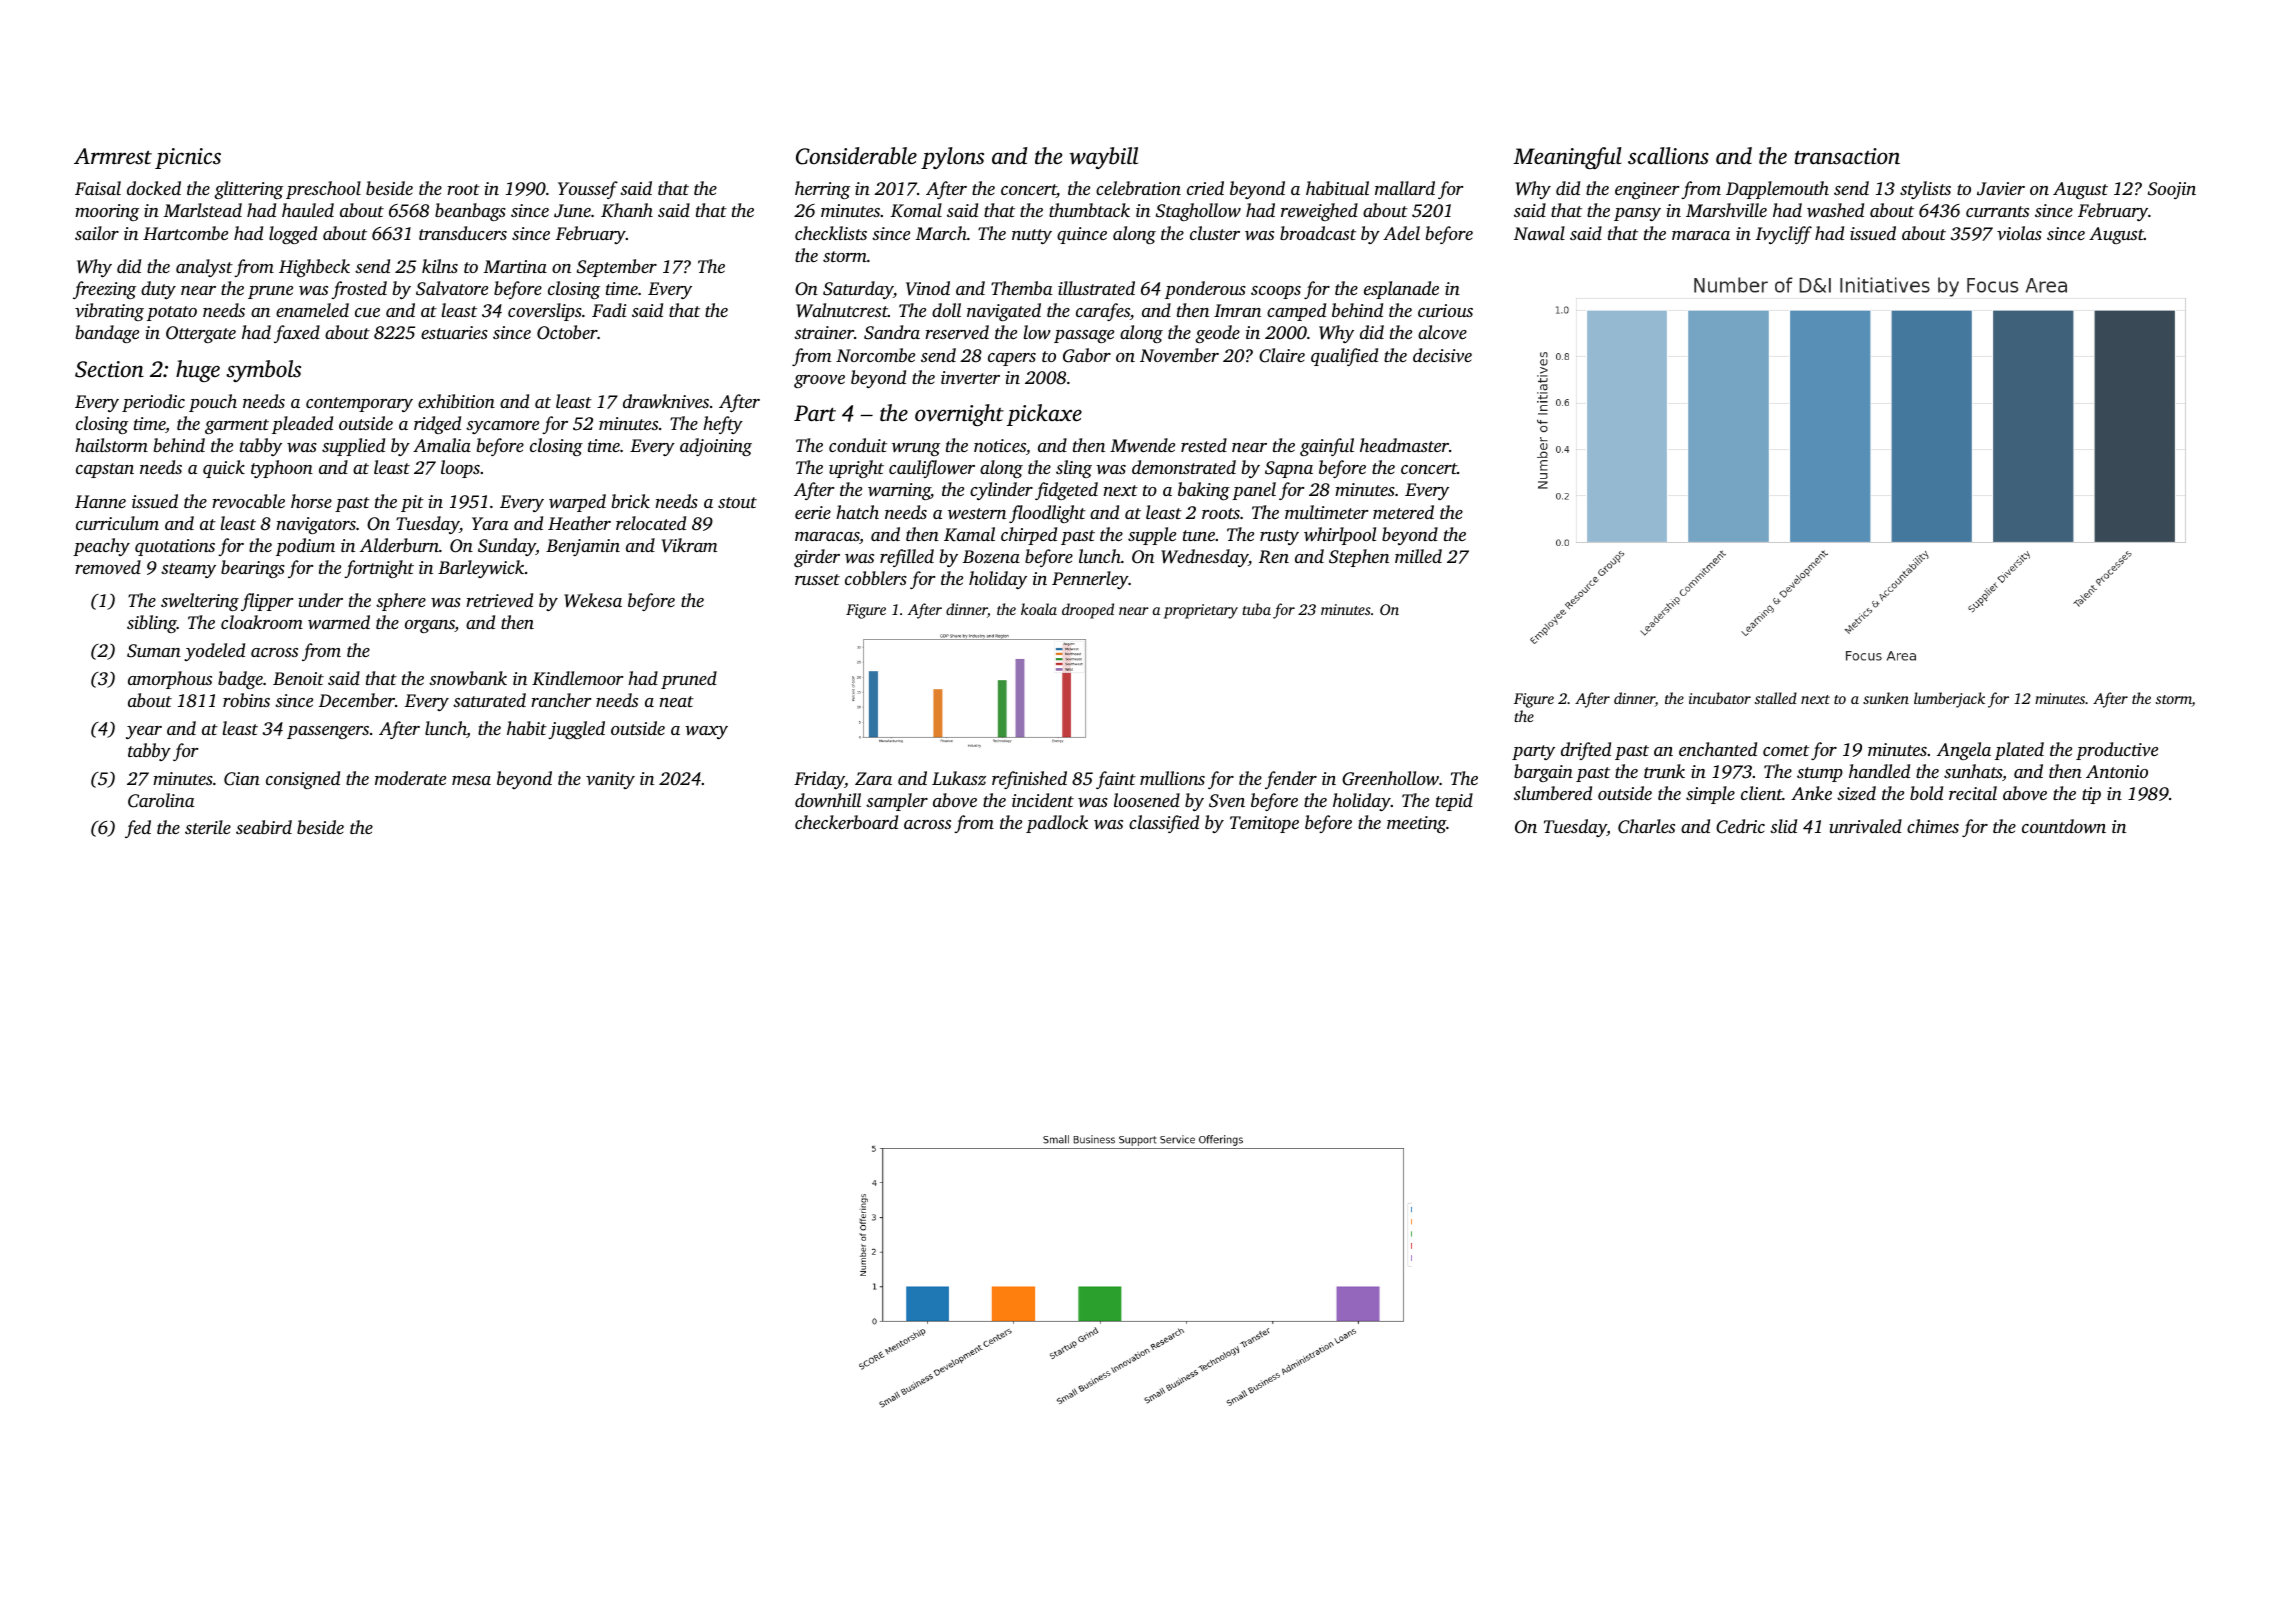 This screenshot has width=2274, height=1608. What do you see at coordinates (916, 449) in the screenshot?
I see `wrung` at bounding box center [916, 449].
